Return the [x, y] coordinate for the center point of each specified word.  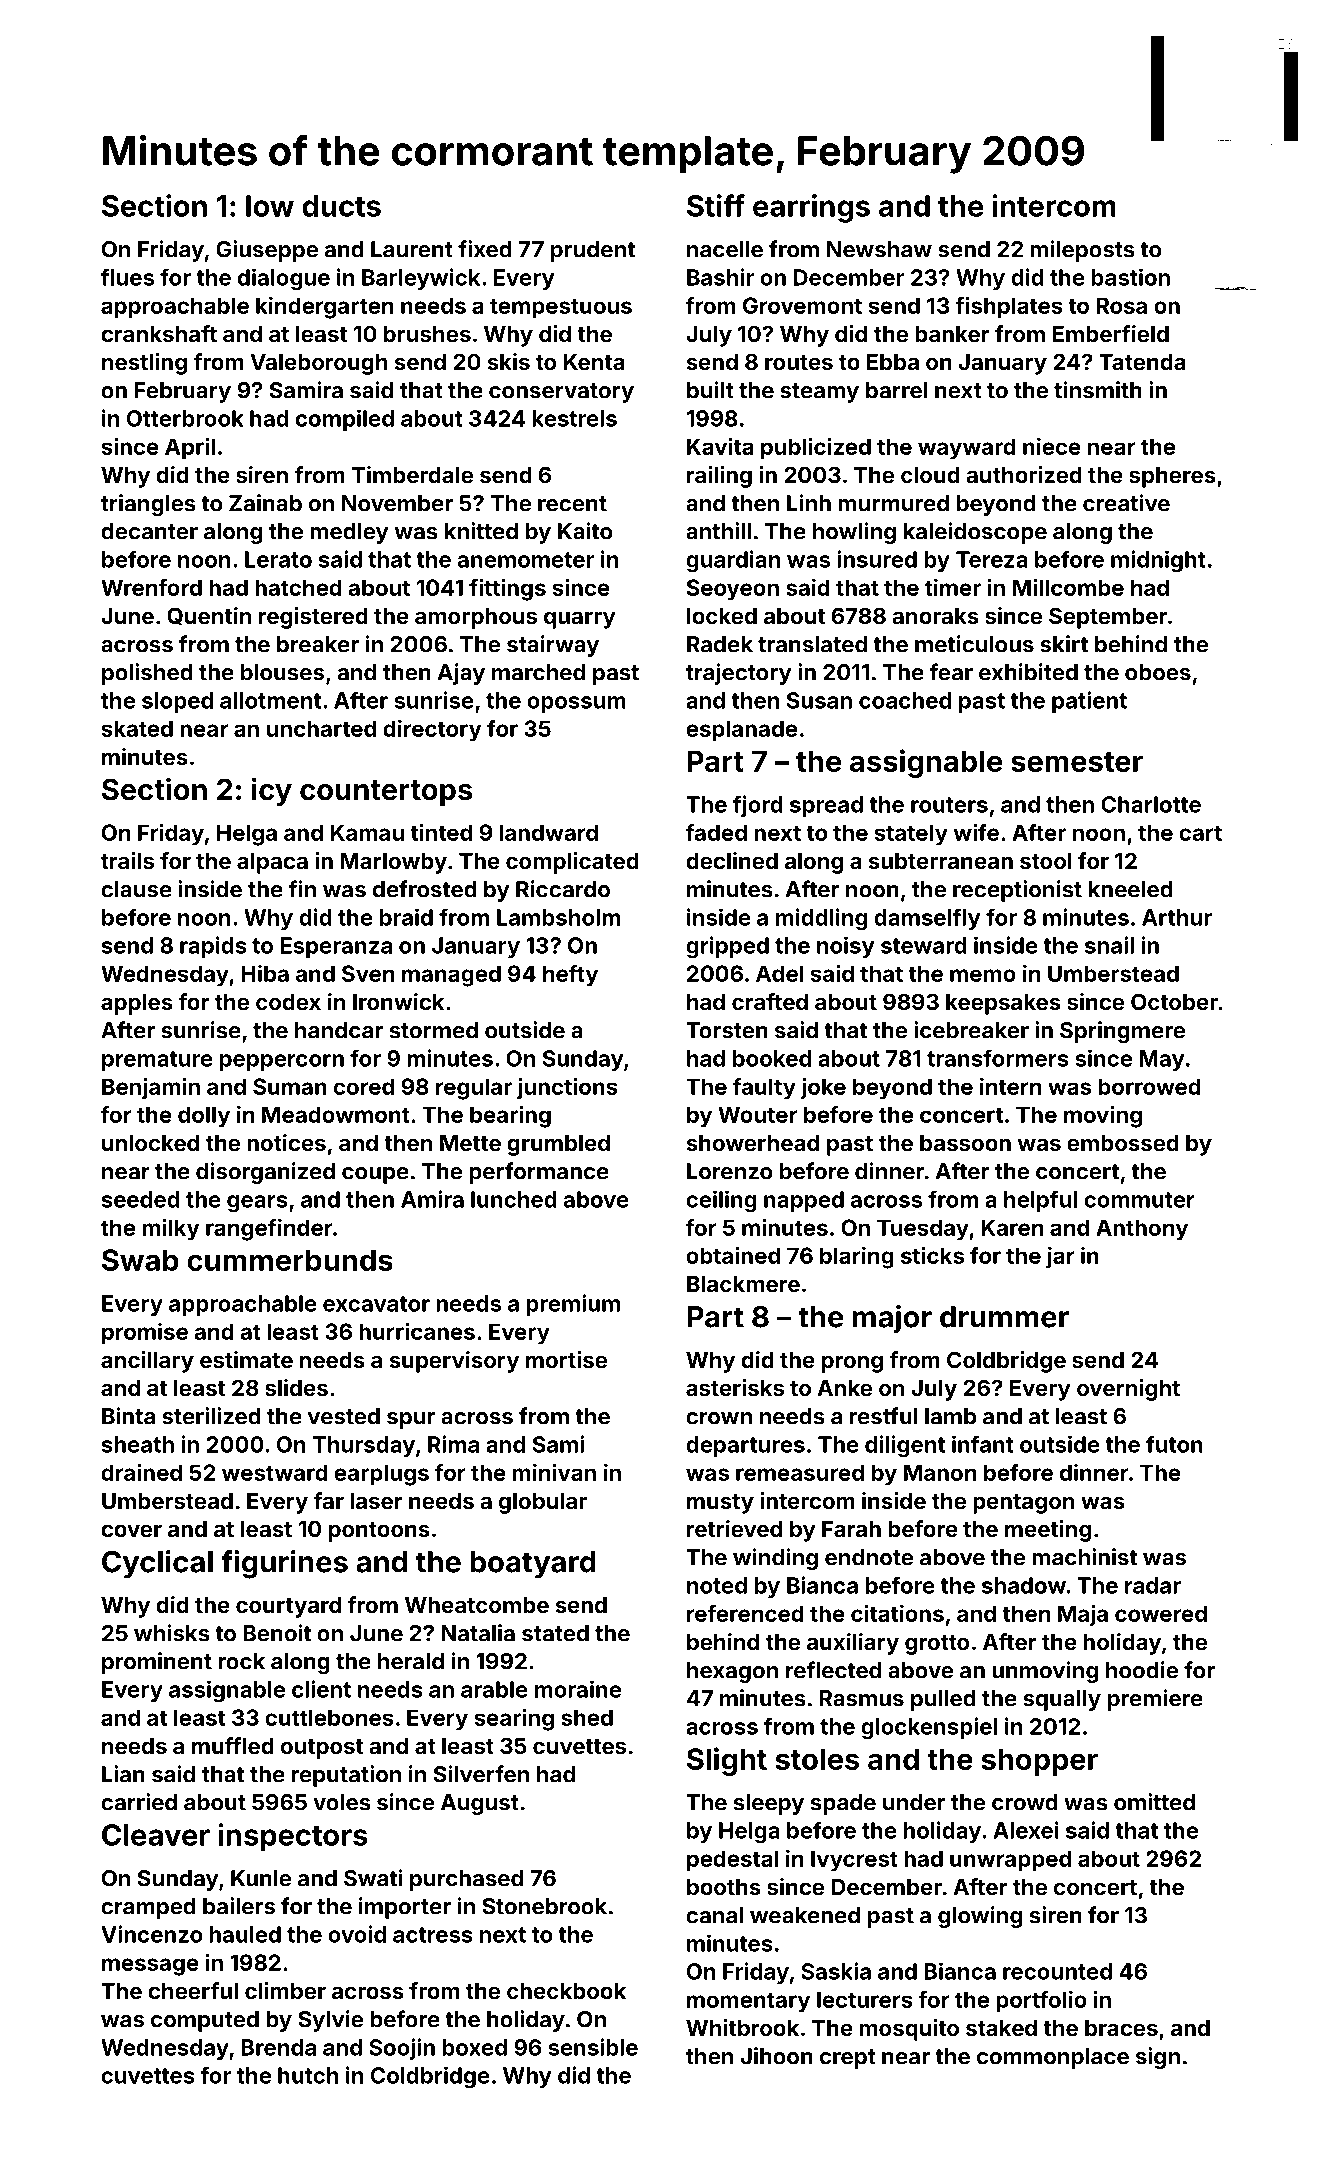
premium [573, 1305]
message [150, 1967]
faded [716, 832]
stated [555, 1633]
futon [1174, 1444]
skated [137, 728]
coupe [375, 1175]
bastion [1130, 277]
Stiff [716, 205]
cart [1200, 833]
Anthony [1142, 1230]
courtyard [288, 1607]
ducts [341, 206]
